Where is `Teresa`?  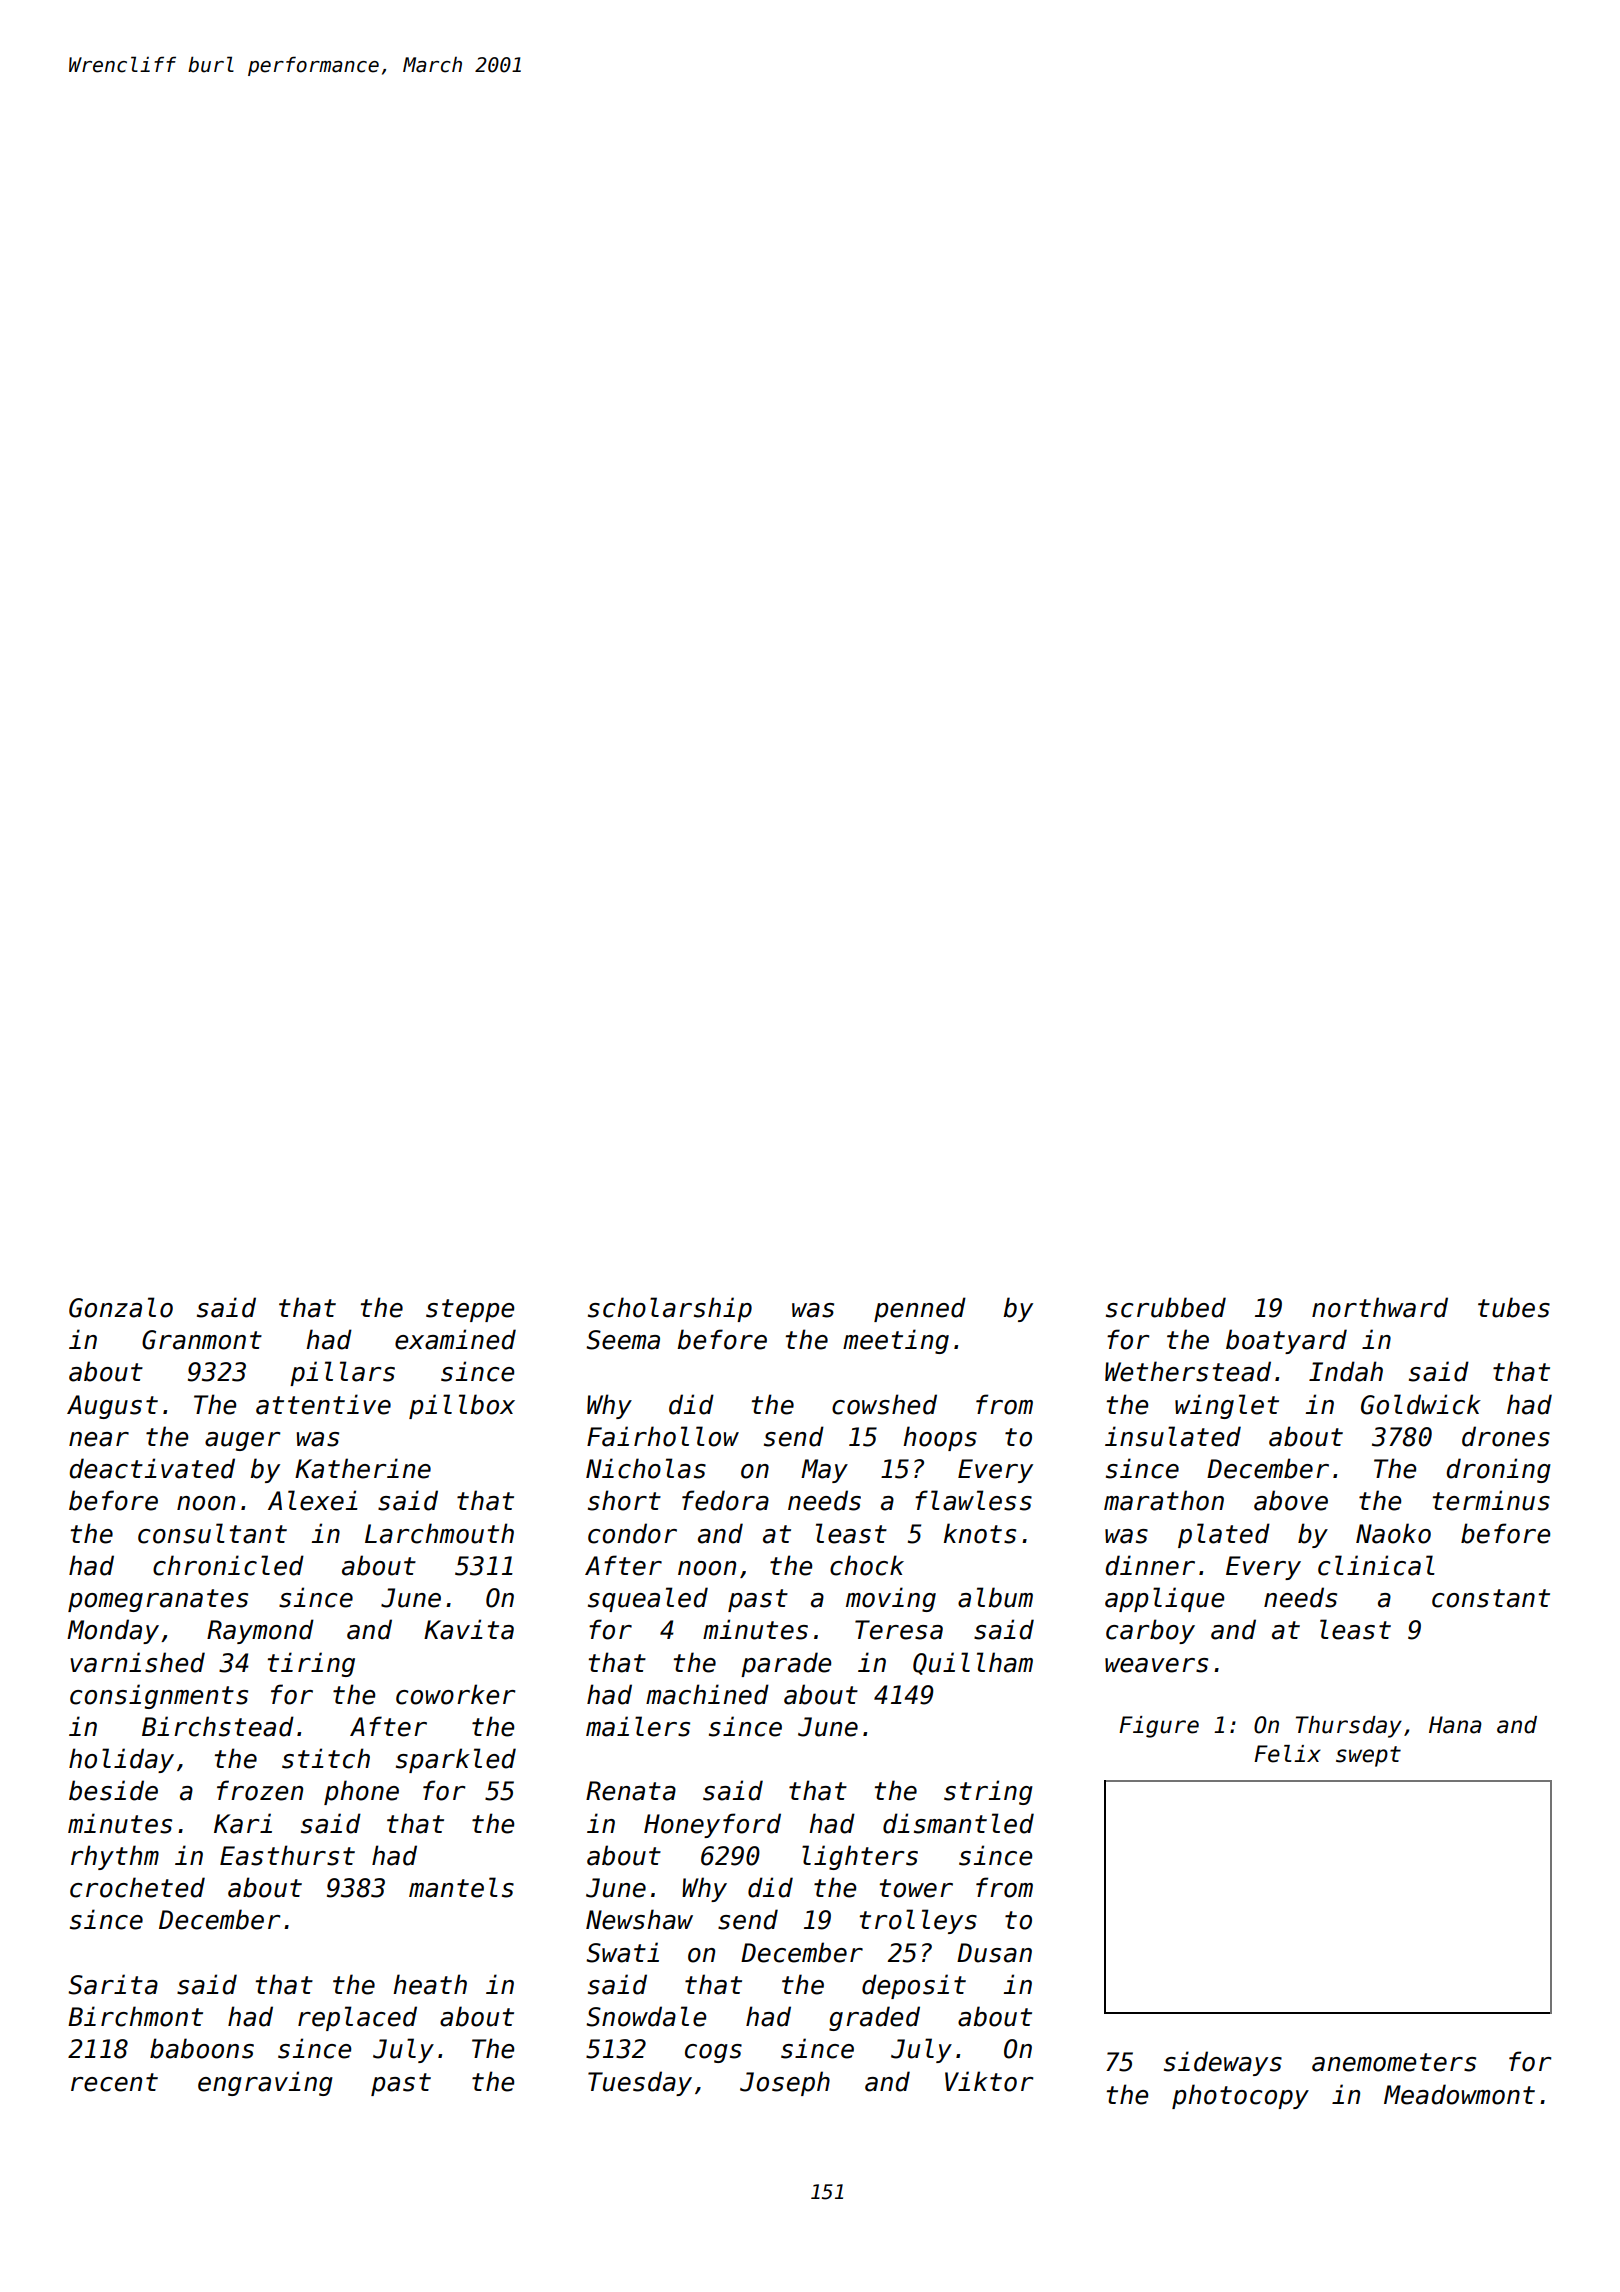
Teresa is located at coordinates (899, 1630).
